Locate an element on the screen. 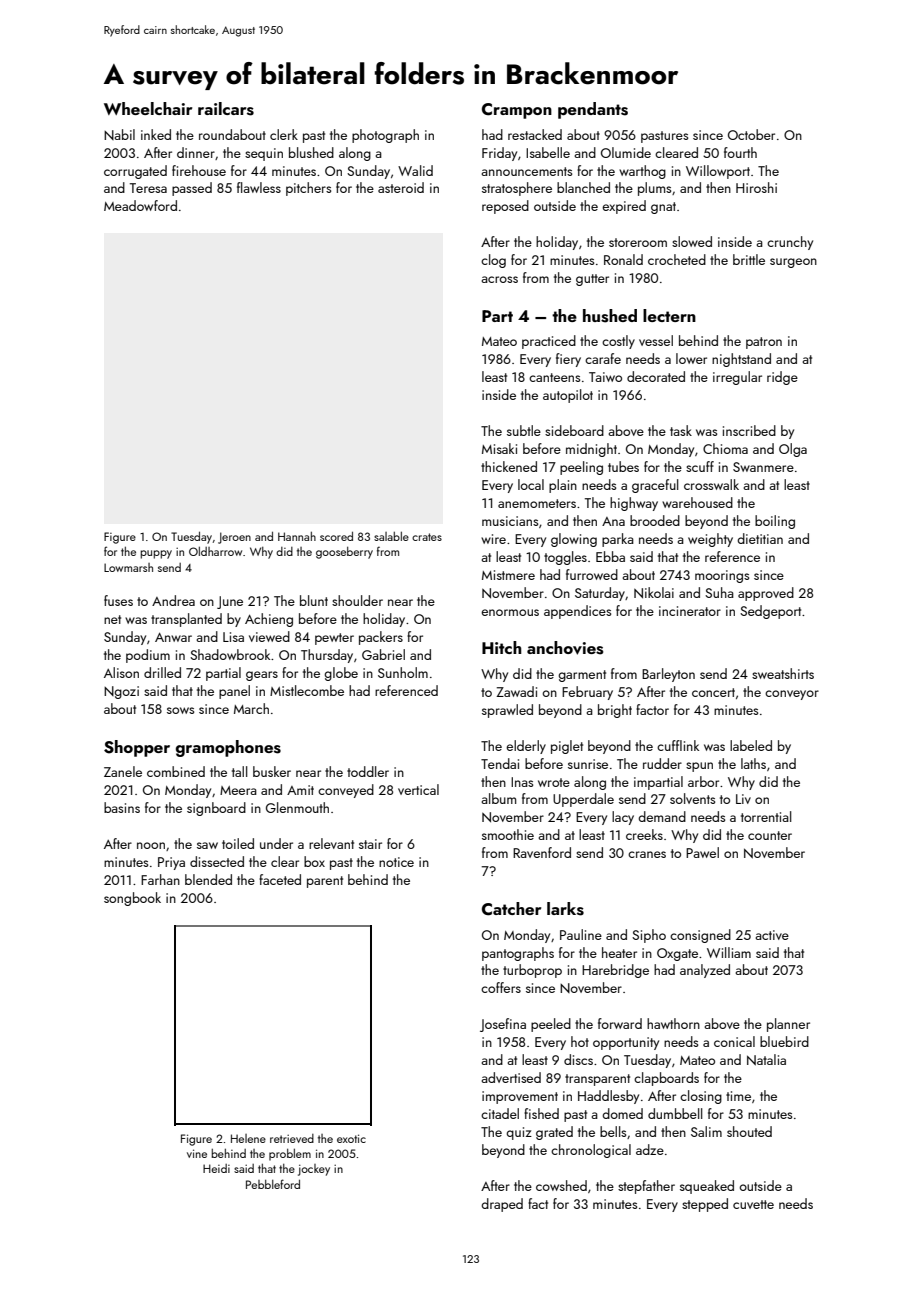  Jeroen is located at coordinates (234, 538).
